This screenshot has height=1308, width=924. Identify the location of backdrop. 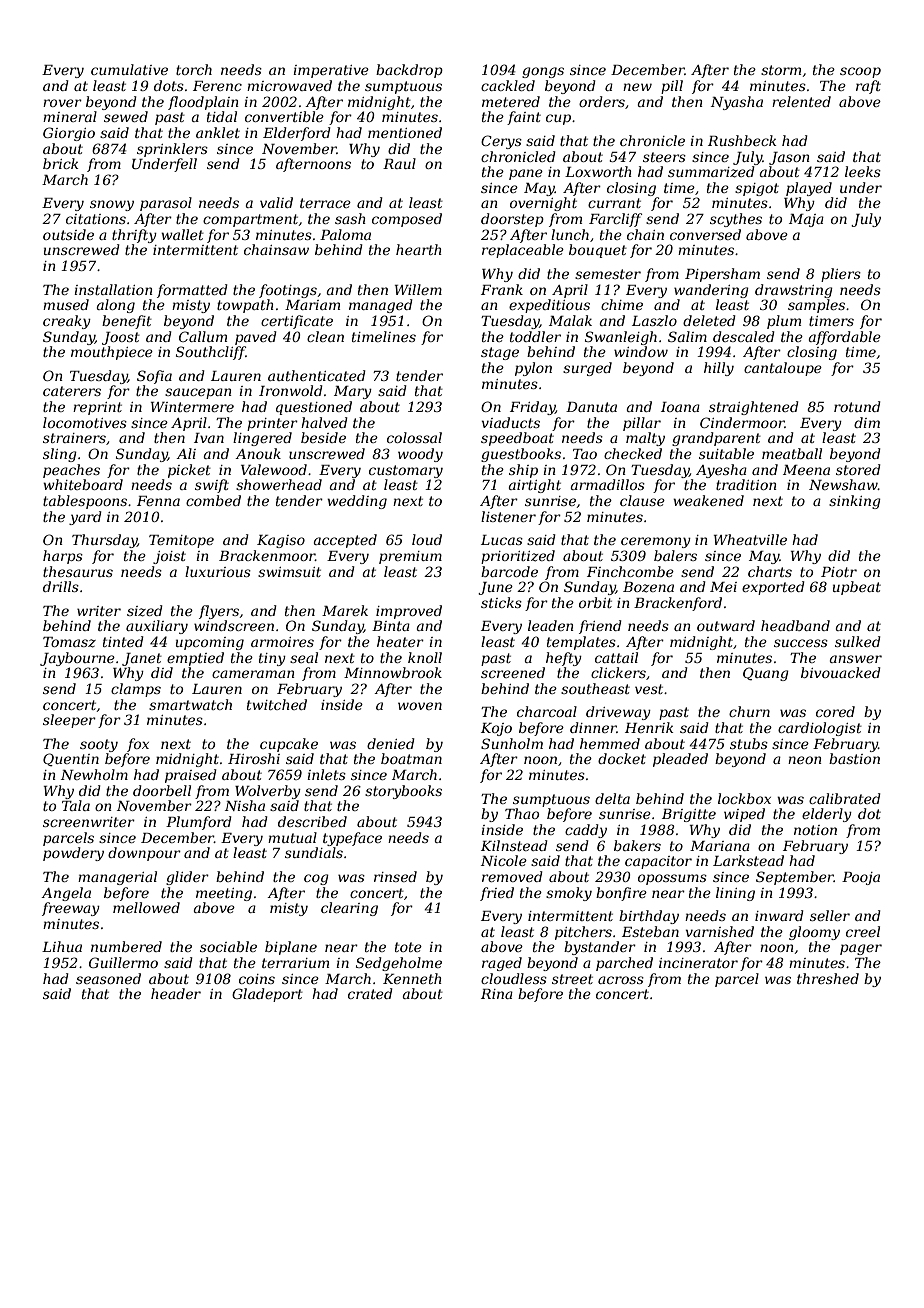
(409, 71).
